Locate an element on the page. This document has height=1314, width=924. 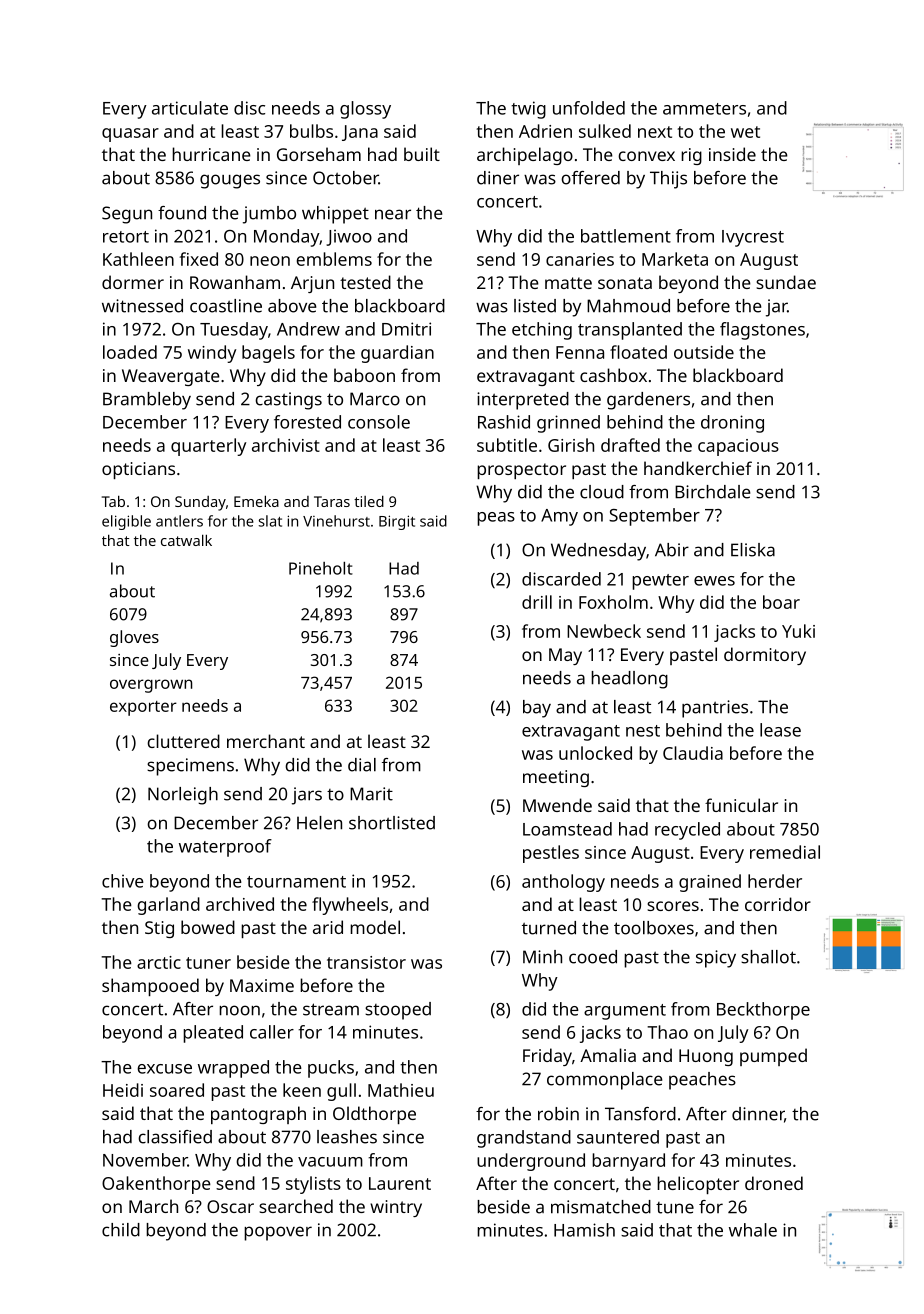
merchant is located at coordinates (266, 741).
